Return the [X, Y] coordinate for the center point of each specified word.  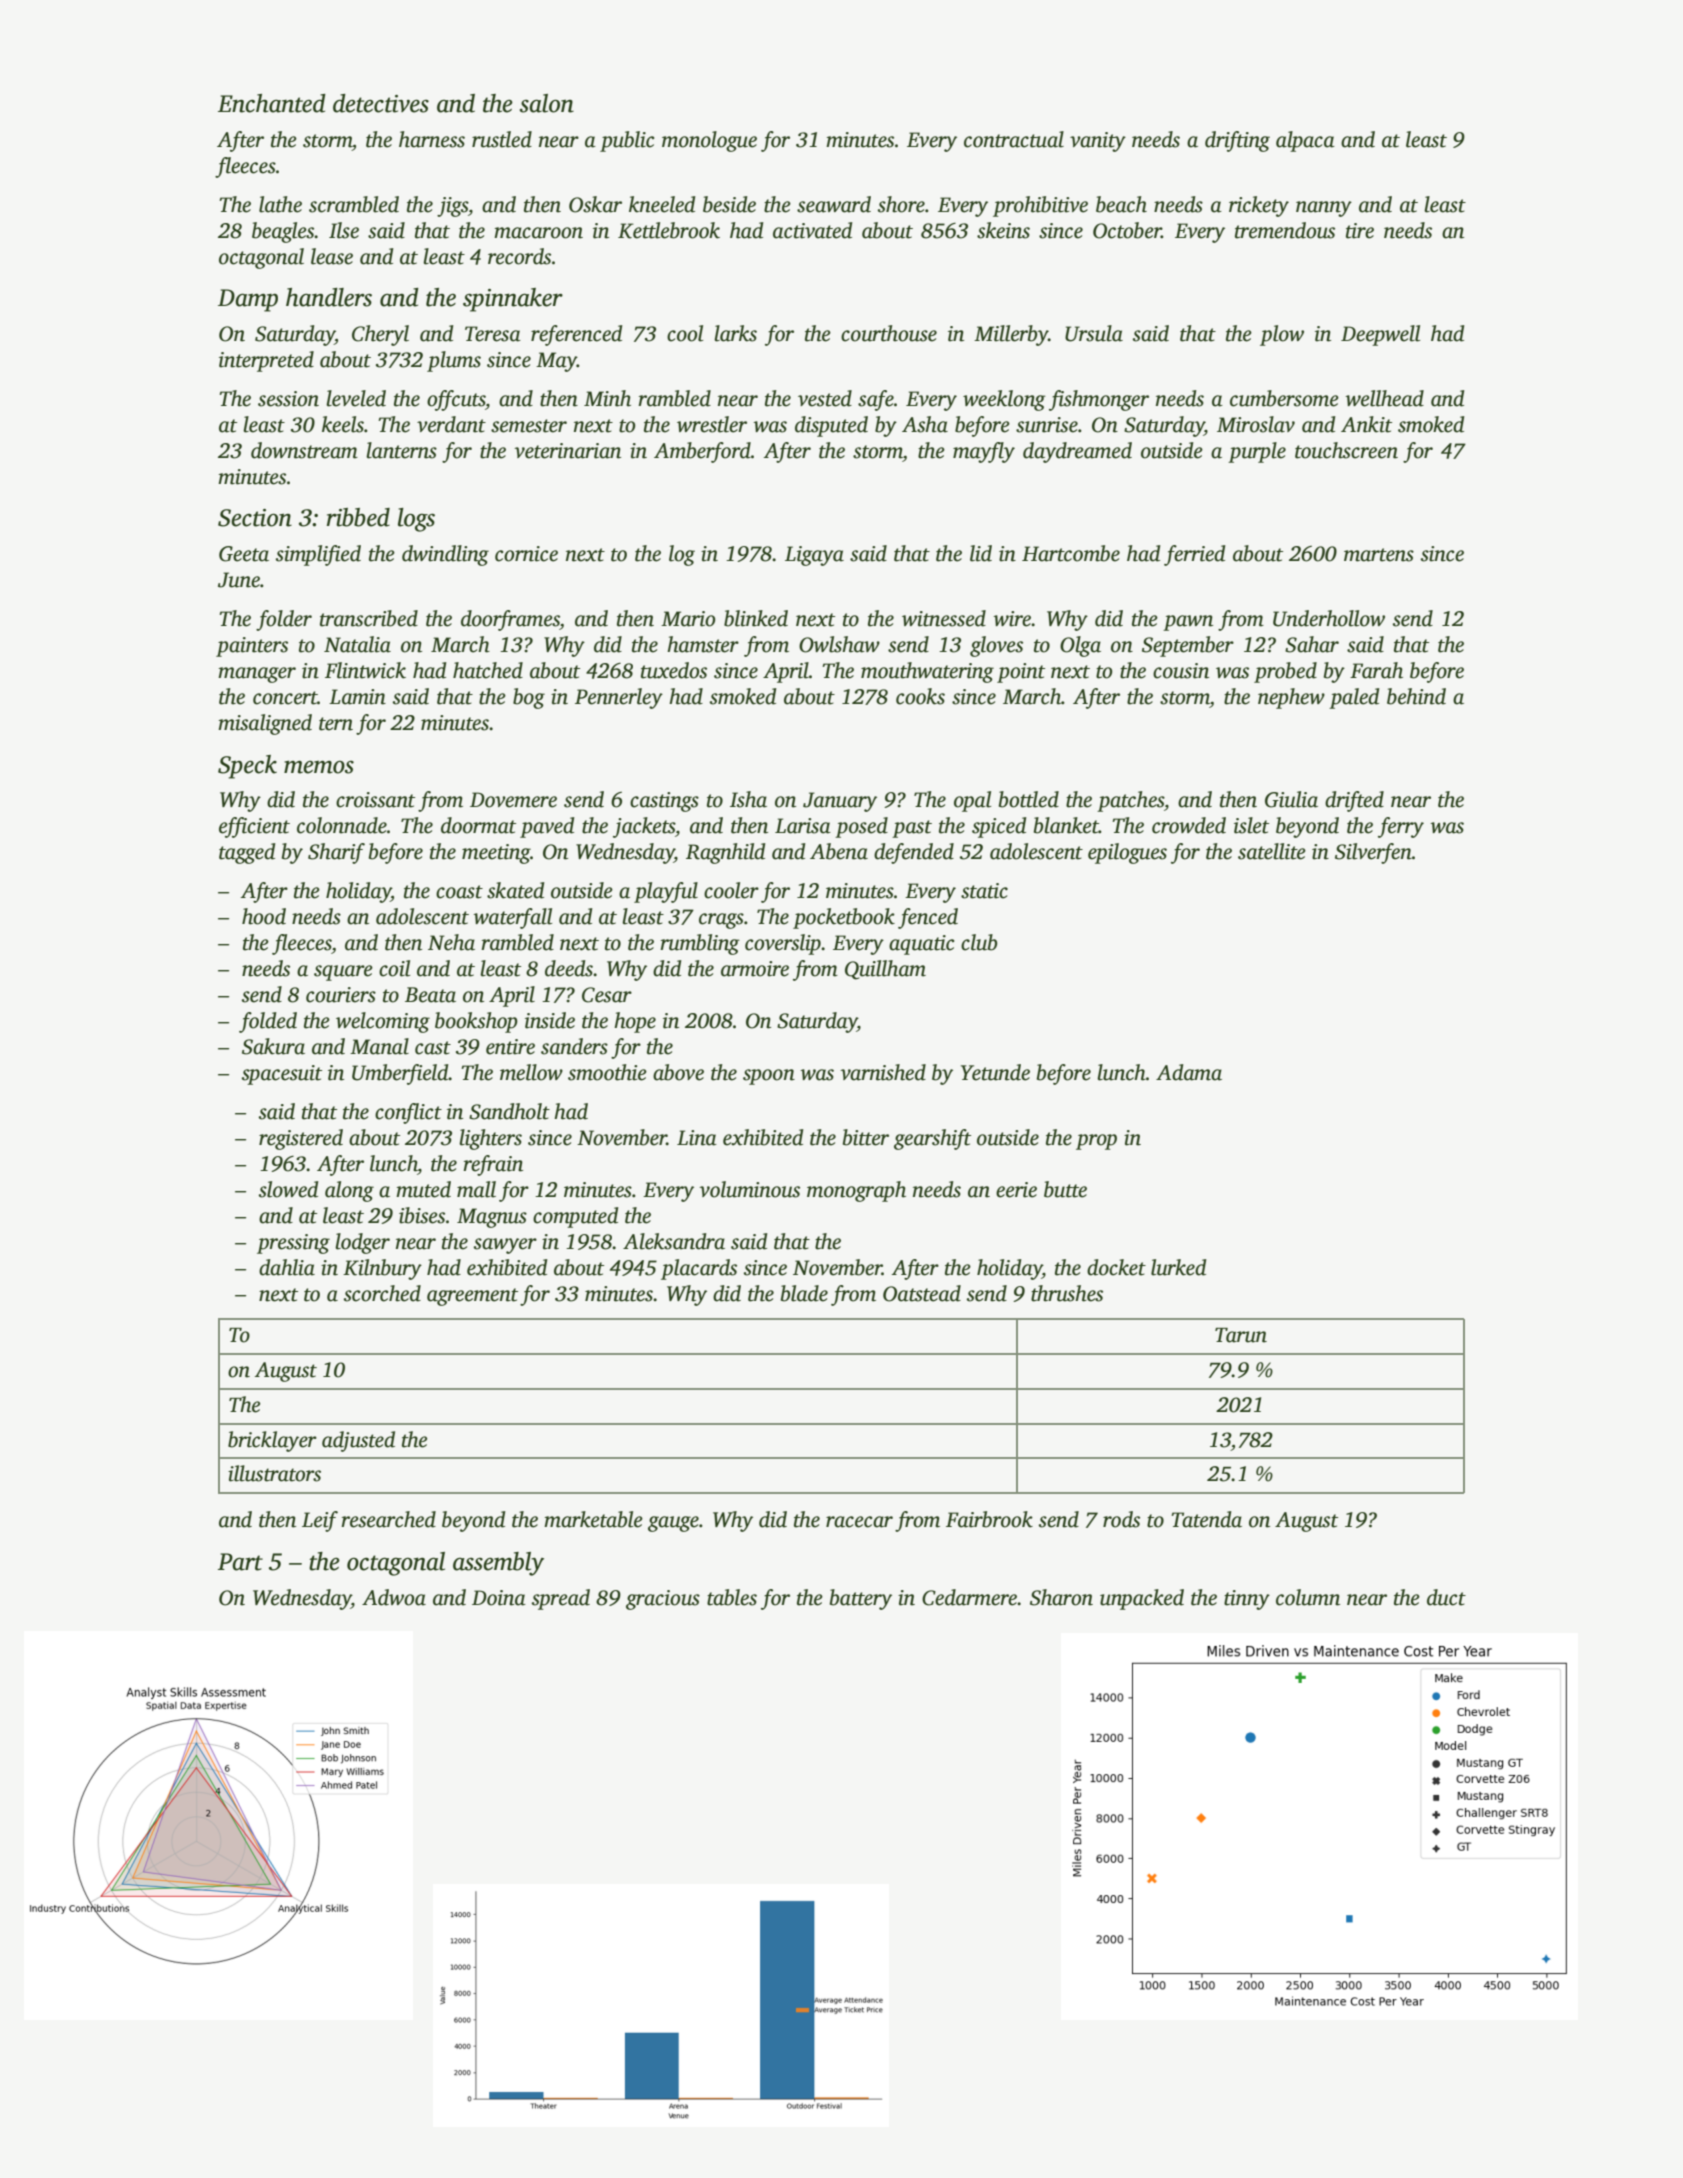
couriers [341, 995]
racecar [859, 1522]
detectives [381, 103]
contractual [1014, 139]
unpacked [1142, 1599]
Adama [1189, 1072]
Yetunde [995, 1072]
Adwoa [394, 1597]
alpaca [1305, 141]
